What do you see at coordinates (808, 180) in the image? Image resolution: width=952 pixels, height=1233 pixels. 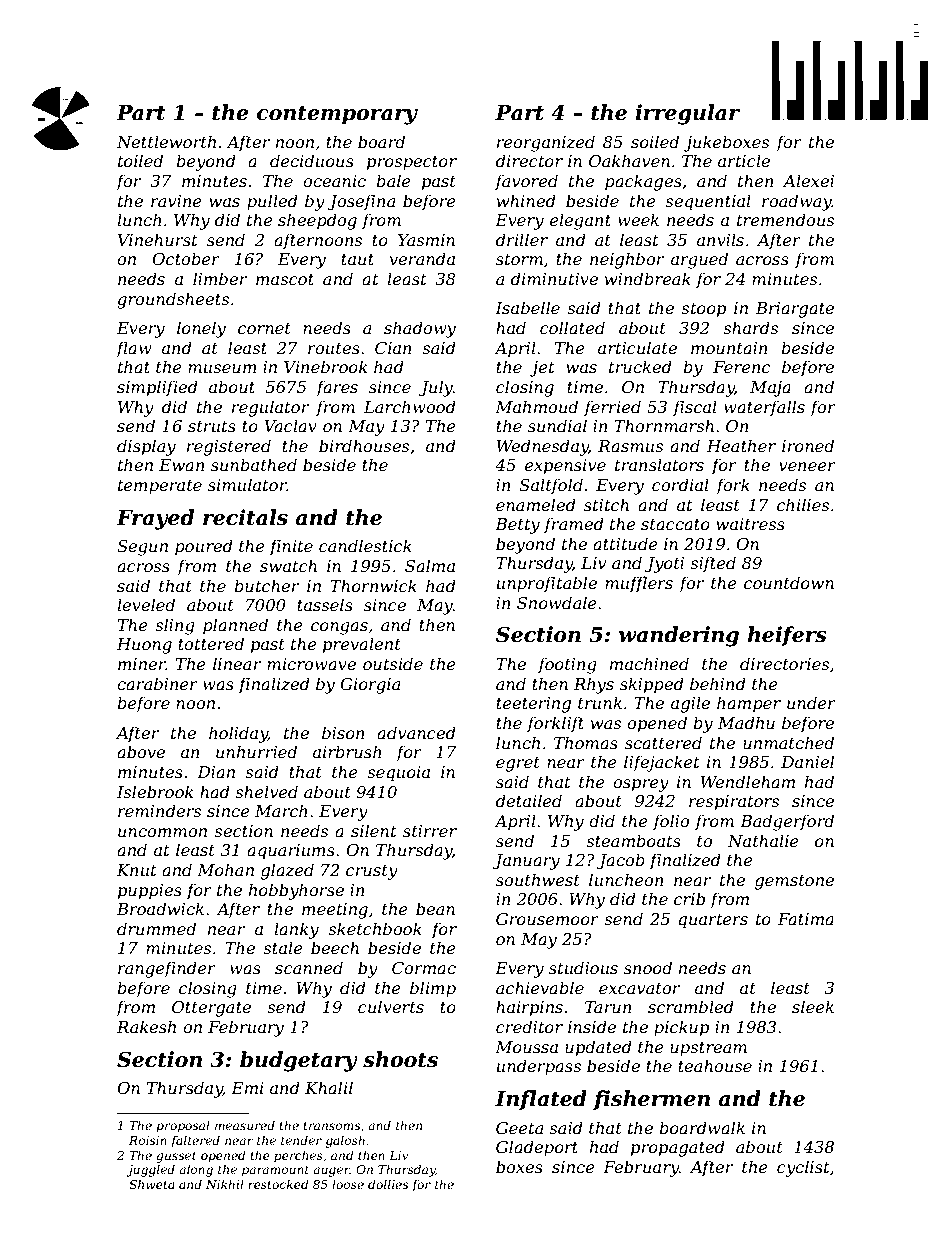 I see `Alexei` at bounding box center [808, 180].
